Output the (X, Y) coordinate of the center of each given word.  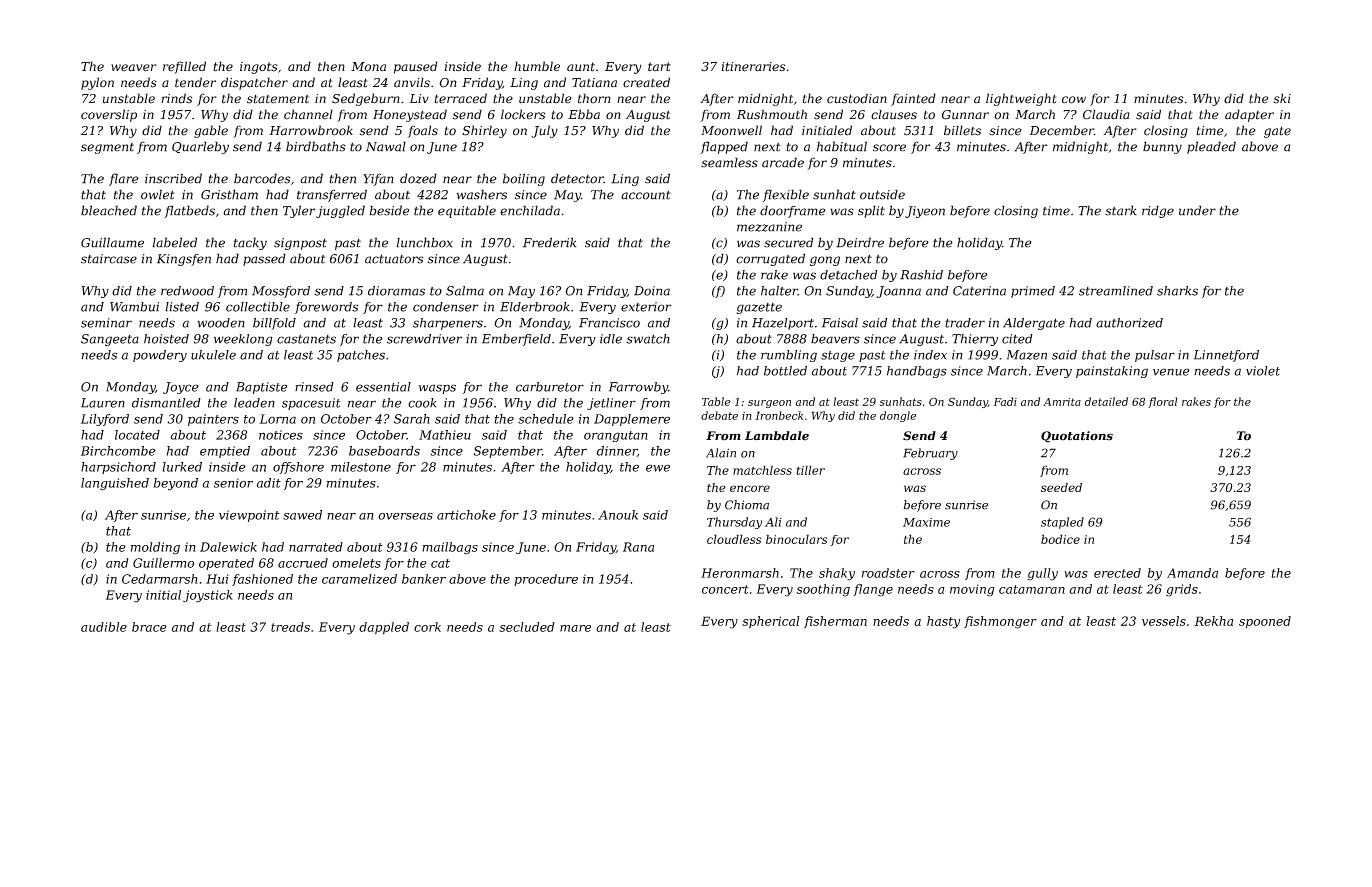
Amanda (1192, 573)
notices (281, 435)
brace (149, 627)
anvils (412, 82)
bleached (109, 210)
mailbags (450, 548)
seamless (729, 162)
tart (659, 66)
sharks (1177, 291)
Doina (652, 291)
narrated (316, 547)
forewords (327, 308)
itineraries (753, 67)
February (930, 454)
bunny (1162, 147)
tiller (810, 470)
